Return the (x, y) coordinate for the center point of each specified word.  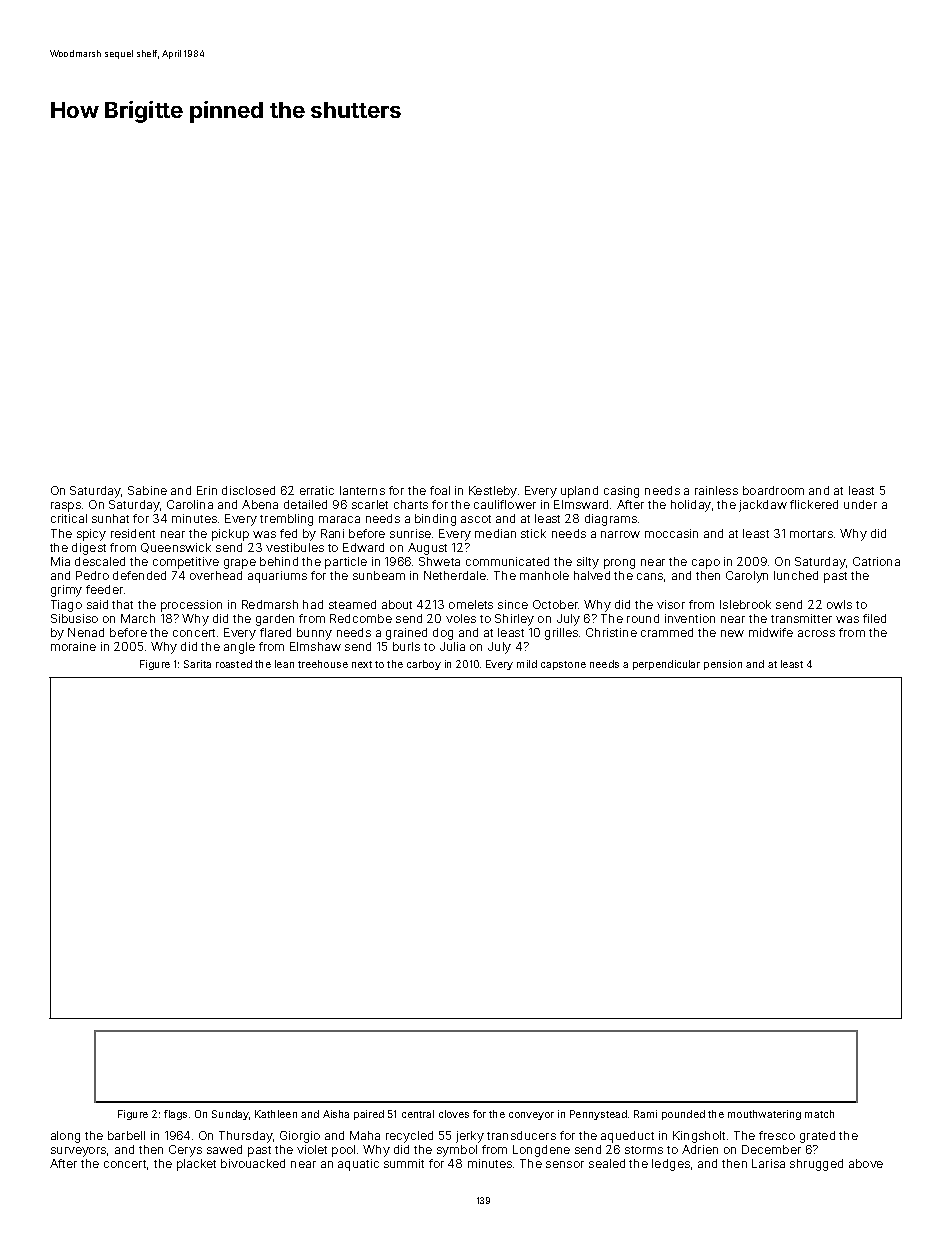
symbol (457, 1151)
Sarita (197, 664)
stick (533, 533)
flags (175, 1115)
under (860, 504)
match (819, 1114)
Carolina (190, 504)
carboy (424, 665)
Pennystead (598, 1115)
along (65, 1137)
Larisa (768, 1163)
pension (723, 665)
